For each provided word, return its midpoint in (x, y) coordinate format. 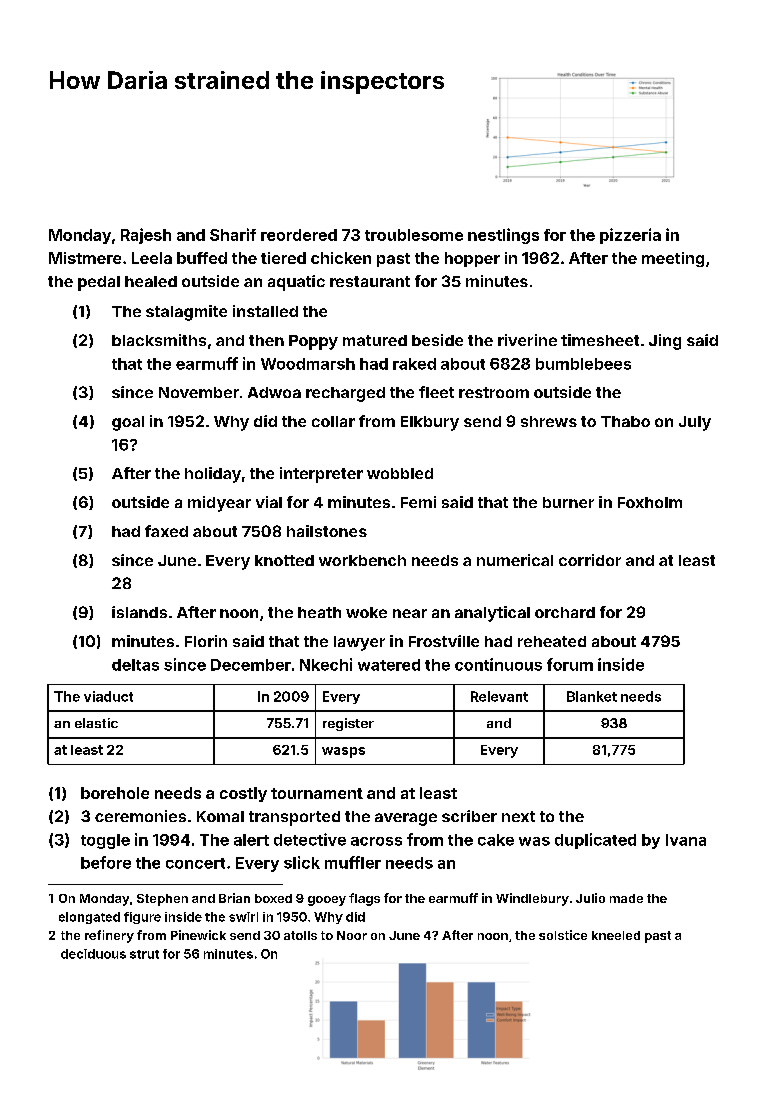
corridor (590, 560)
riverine (527, 340)
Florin (206, 641)
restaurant (370, 281)
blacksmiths (159, 340)
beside (437, 340)
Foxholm (650, 502)
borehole (115, 793)
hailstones (327, 531)
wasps (343, 752)
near (410, 613)
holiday (213, 475)
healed (151, 281)
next (518, 816)
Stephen (162, 900)
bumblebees (583, 364)
